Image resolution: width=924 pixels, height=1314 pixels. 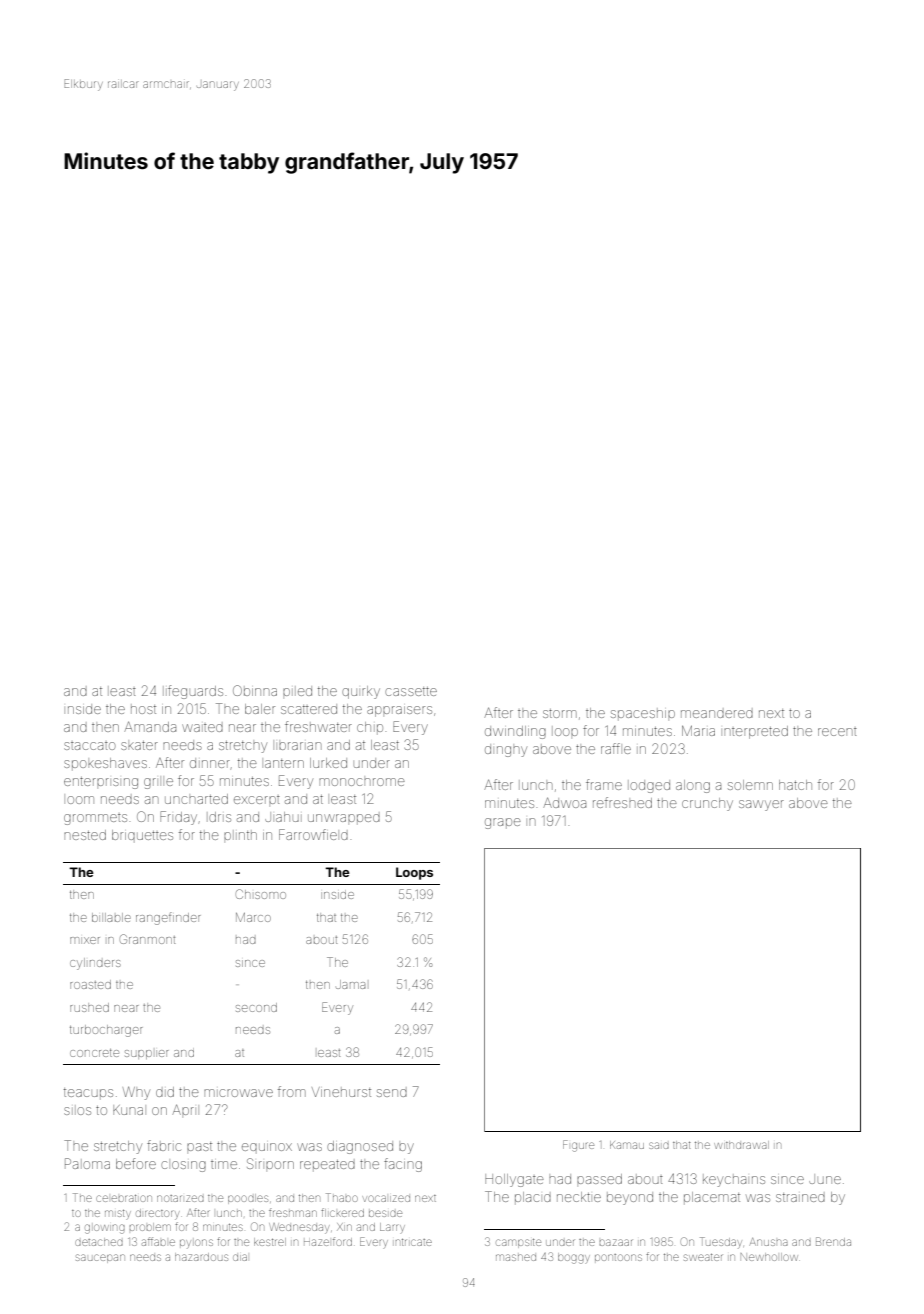 What do you see at coordinates (574, 1258) in the screenshot?
I see `boggy` at bounding box center [574, 1258].
